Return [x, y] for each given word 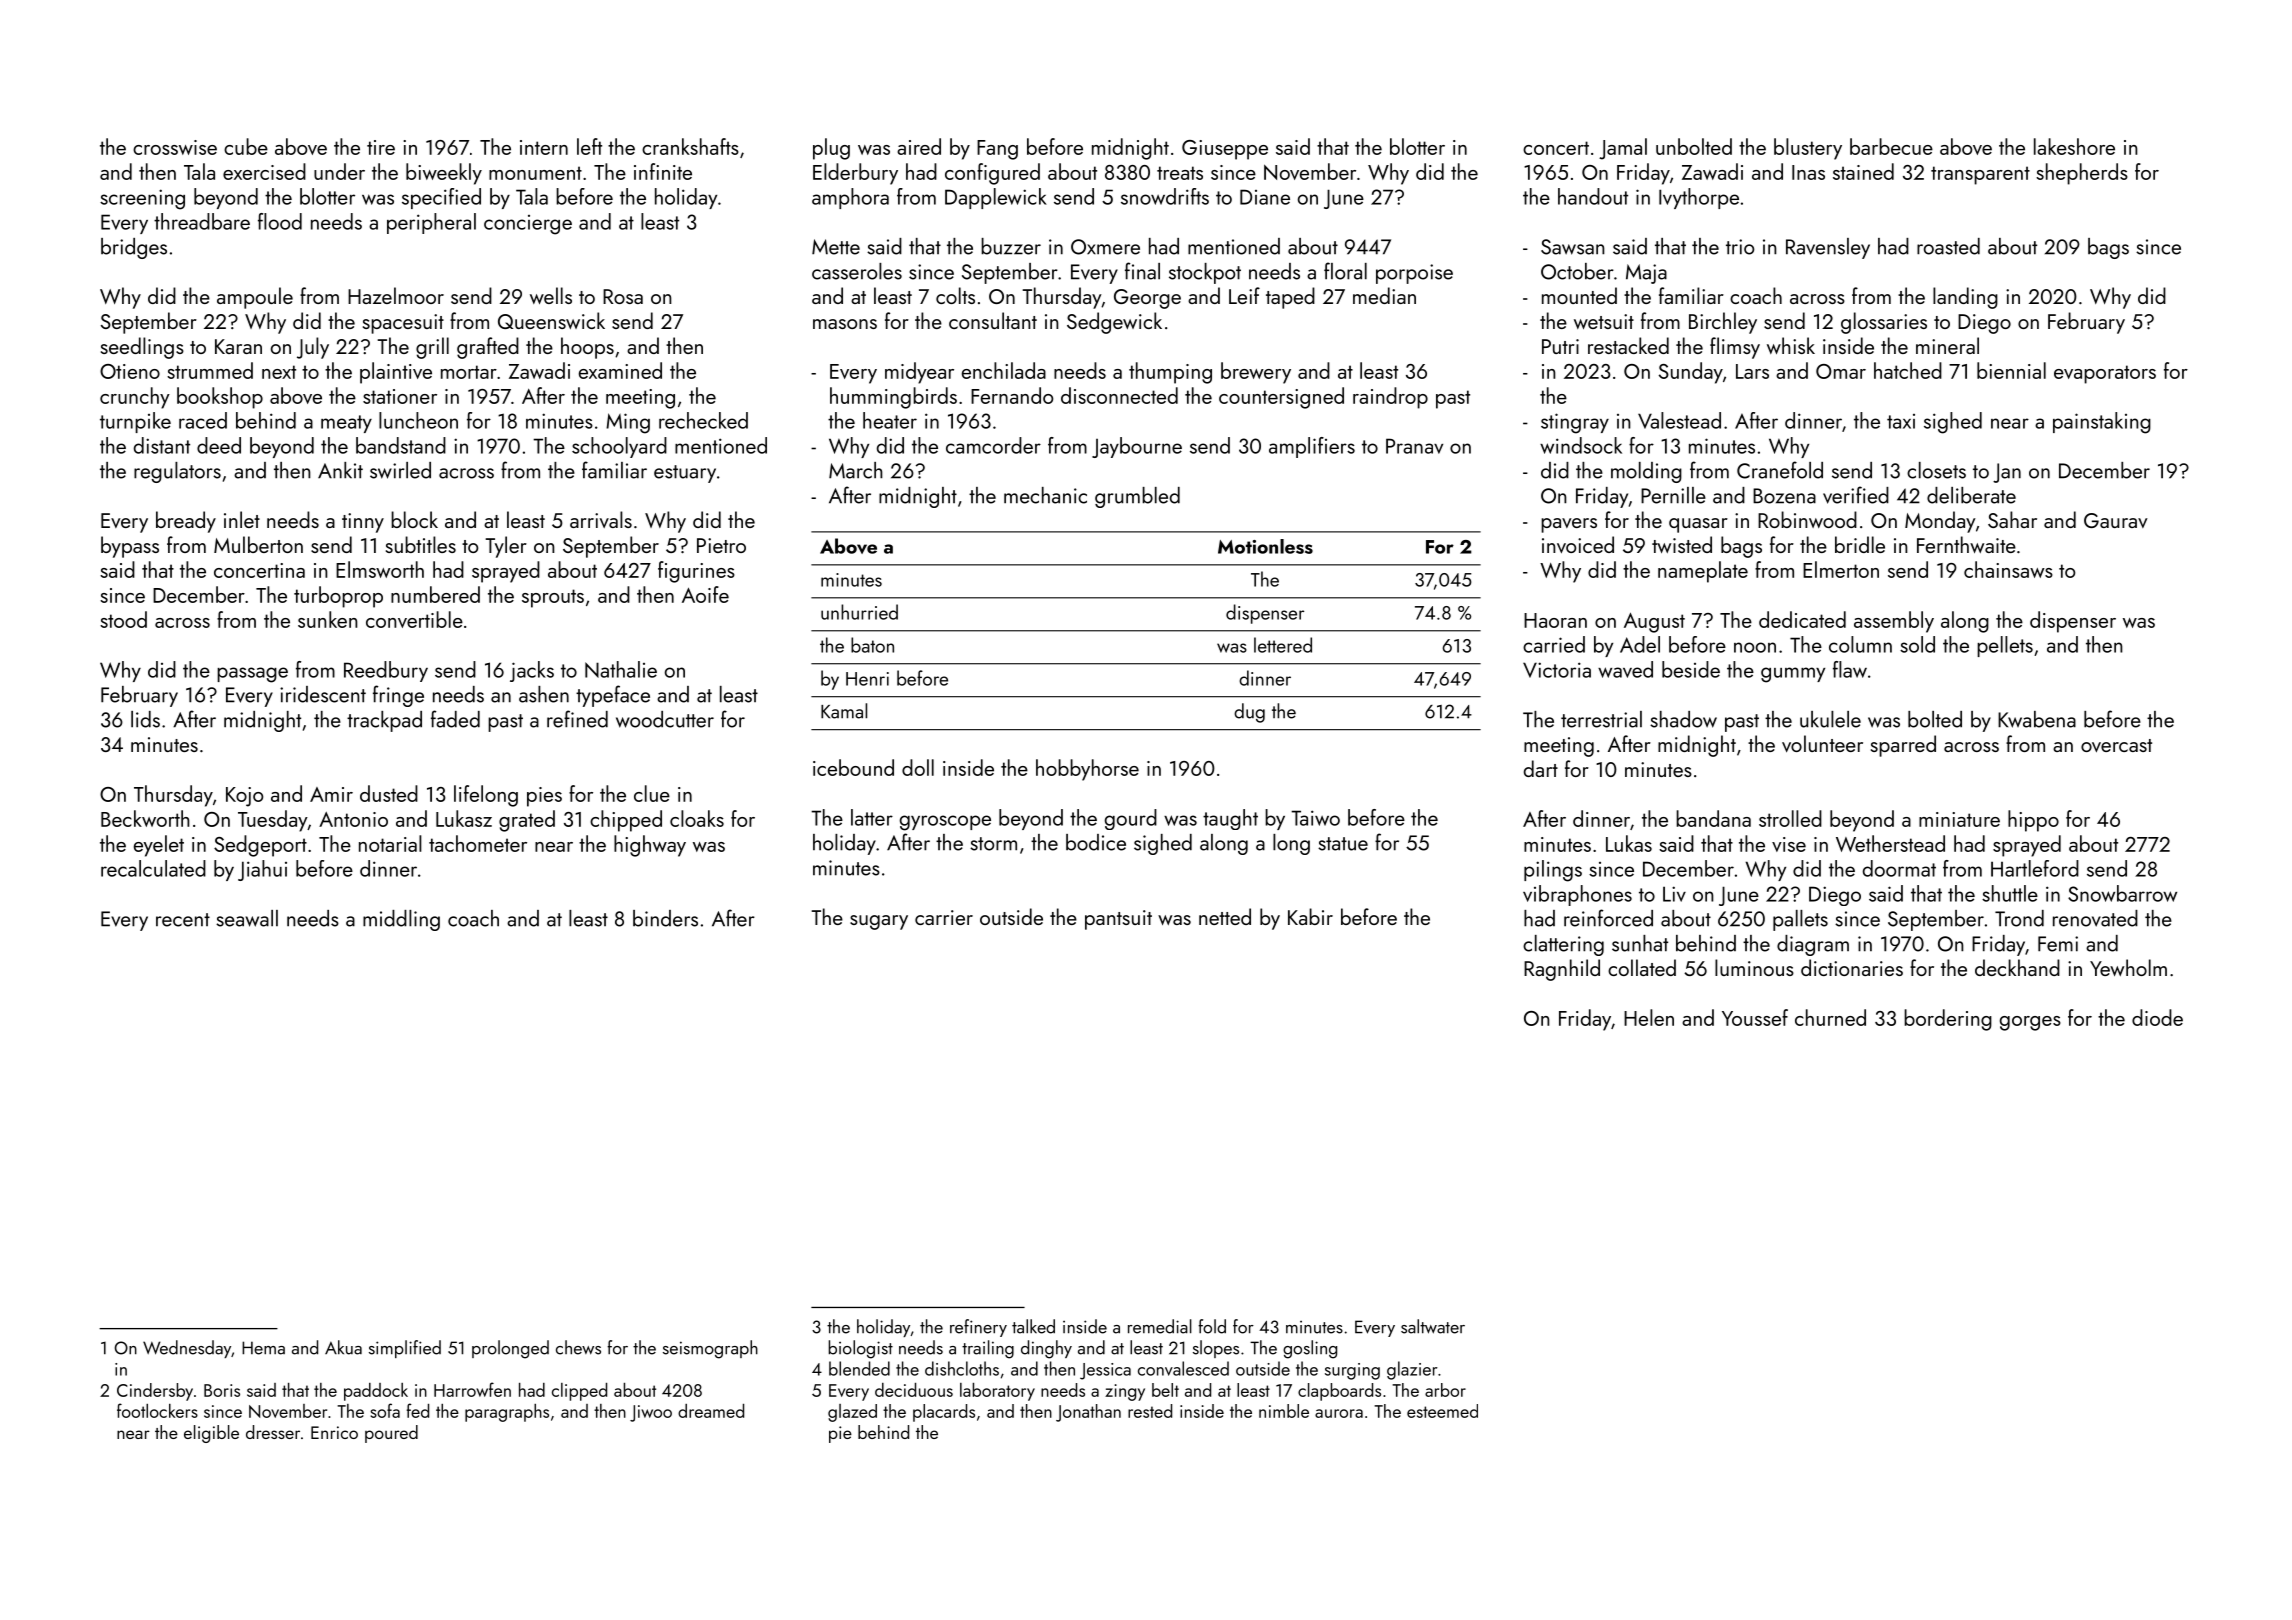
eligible [211, 1434]
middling [401, 920]
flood [280, 221]
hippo [2033, 821]
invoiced [1578, 544]
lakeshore [2074, 146]
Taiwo [1315, 818]
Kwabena [2037, 719]
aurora [1339, 1413]
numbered [435, 594]
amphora [850, 198]
